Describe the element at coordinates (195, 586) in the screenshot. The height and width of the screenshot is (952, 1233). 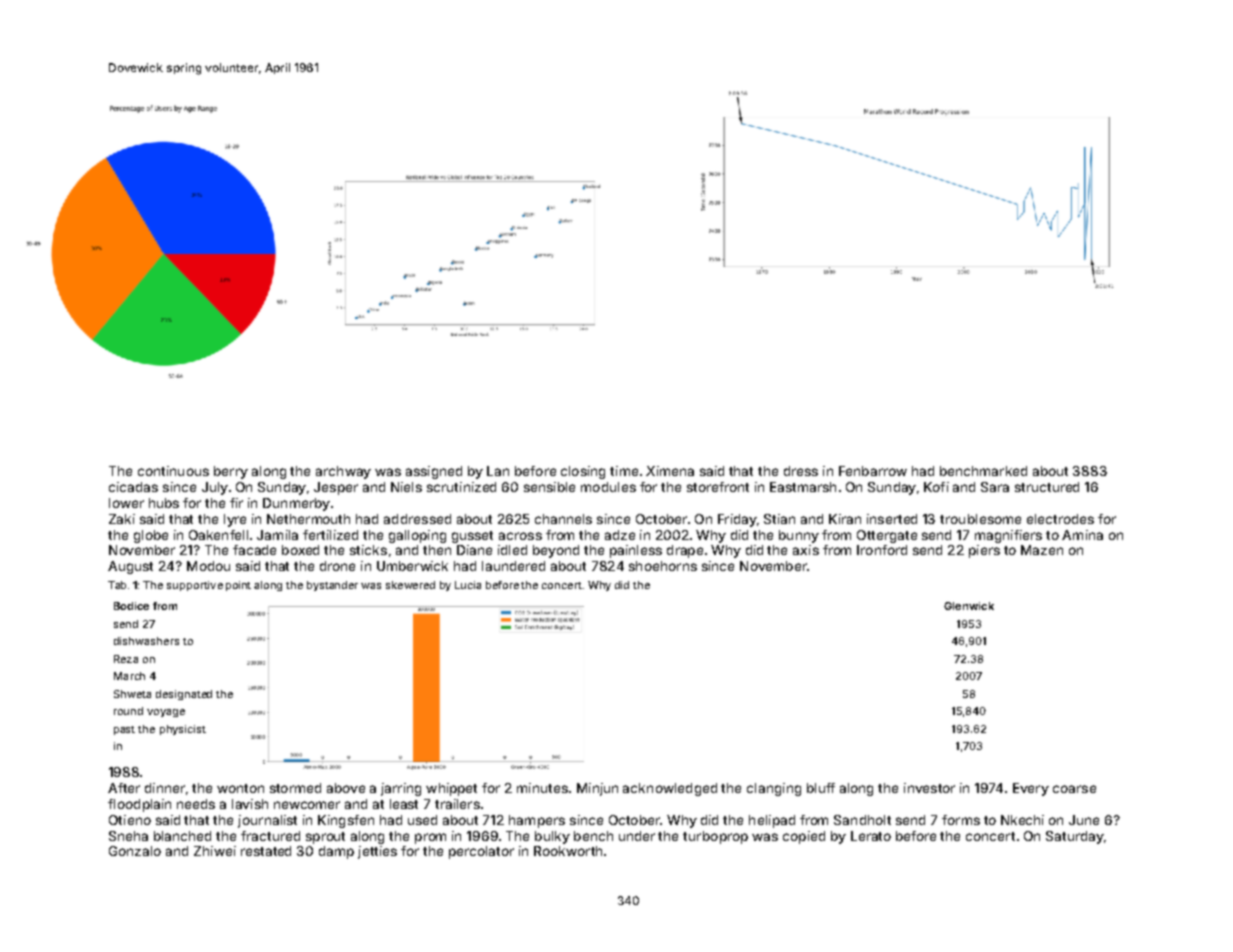
I see `supportive` at that location.
